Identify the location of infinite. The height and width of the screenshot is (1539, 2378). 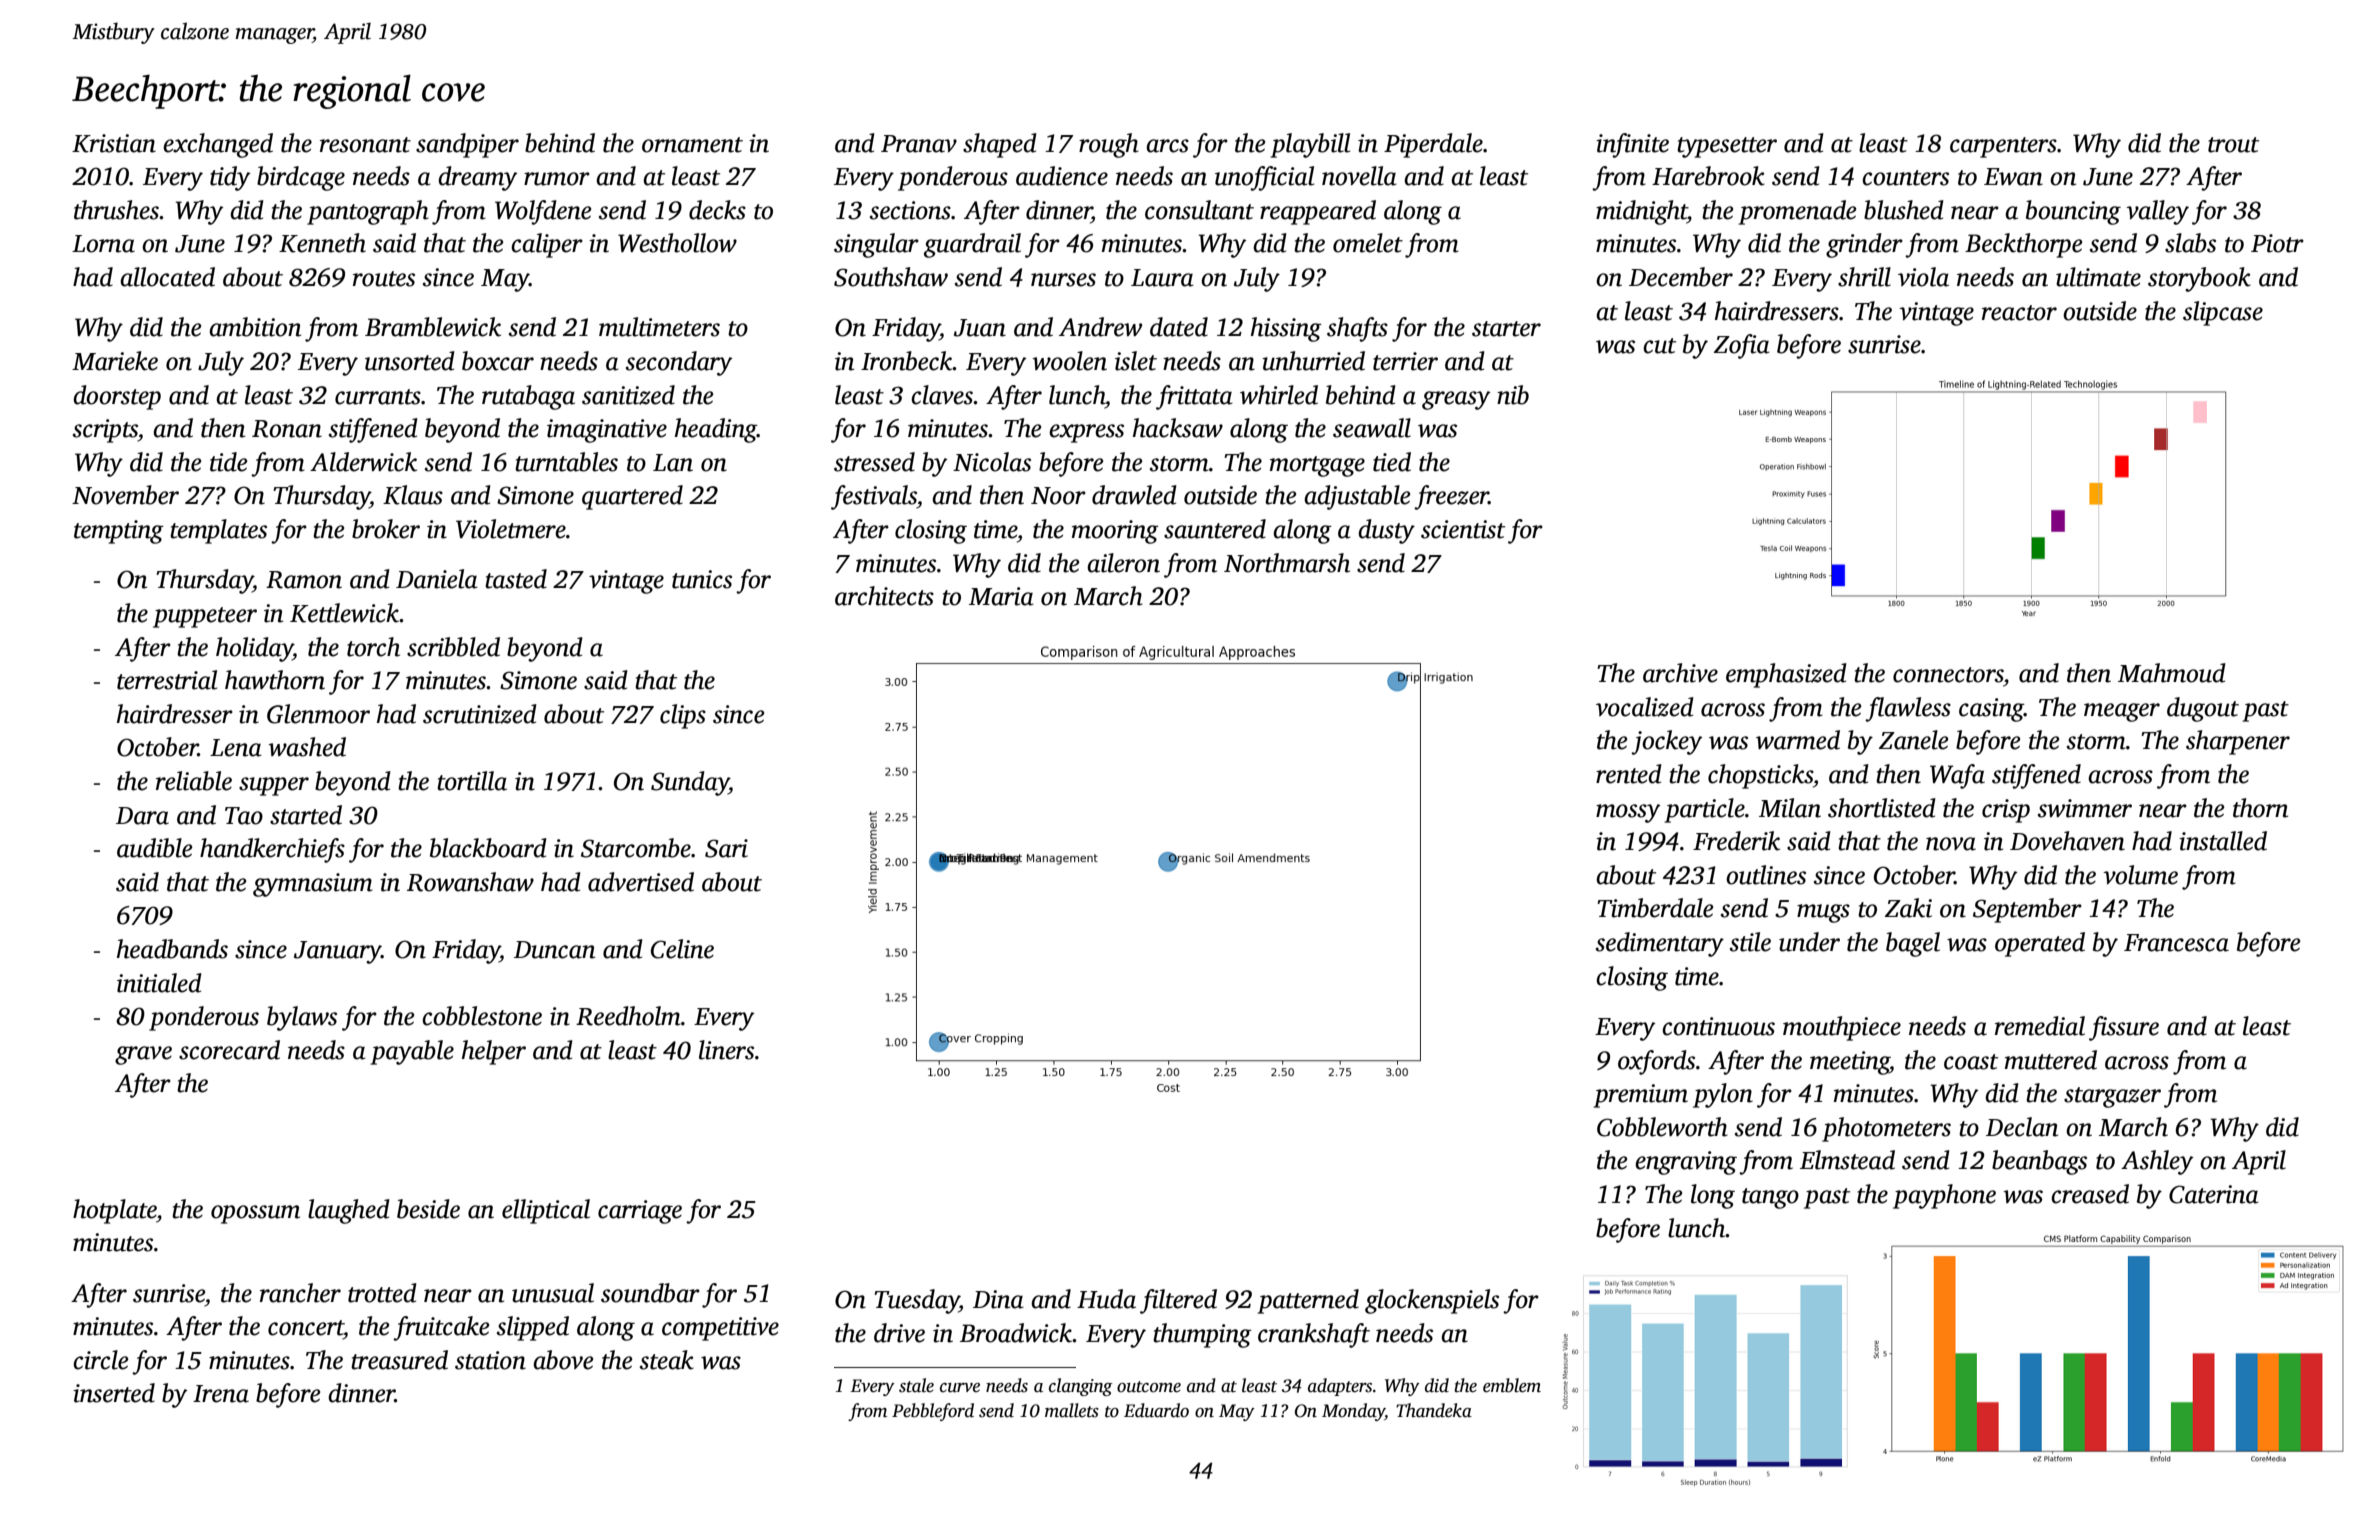
(1632, 145).
